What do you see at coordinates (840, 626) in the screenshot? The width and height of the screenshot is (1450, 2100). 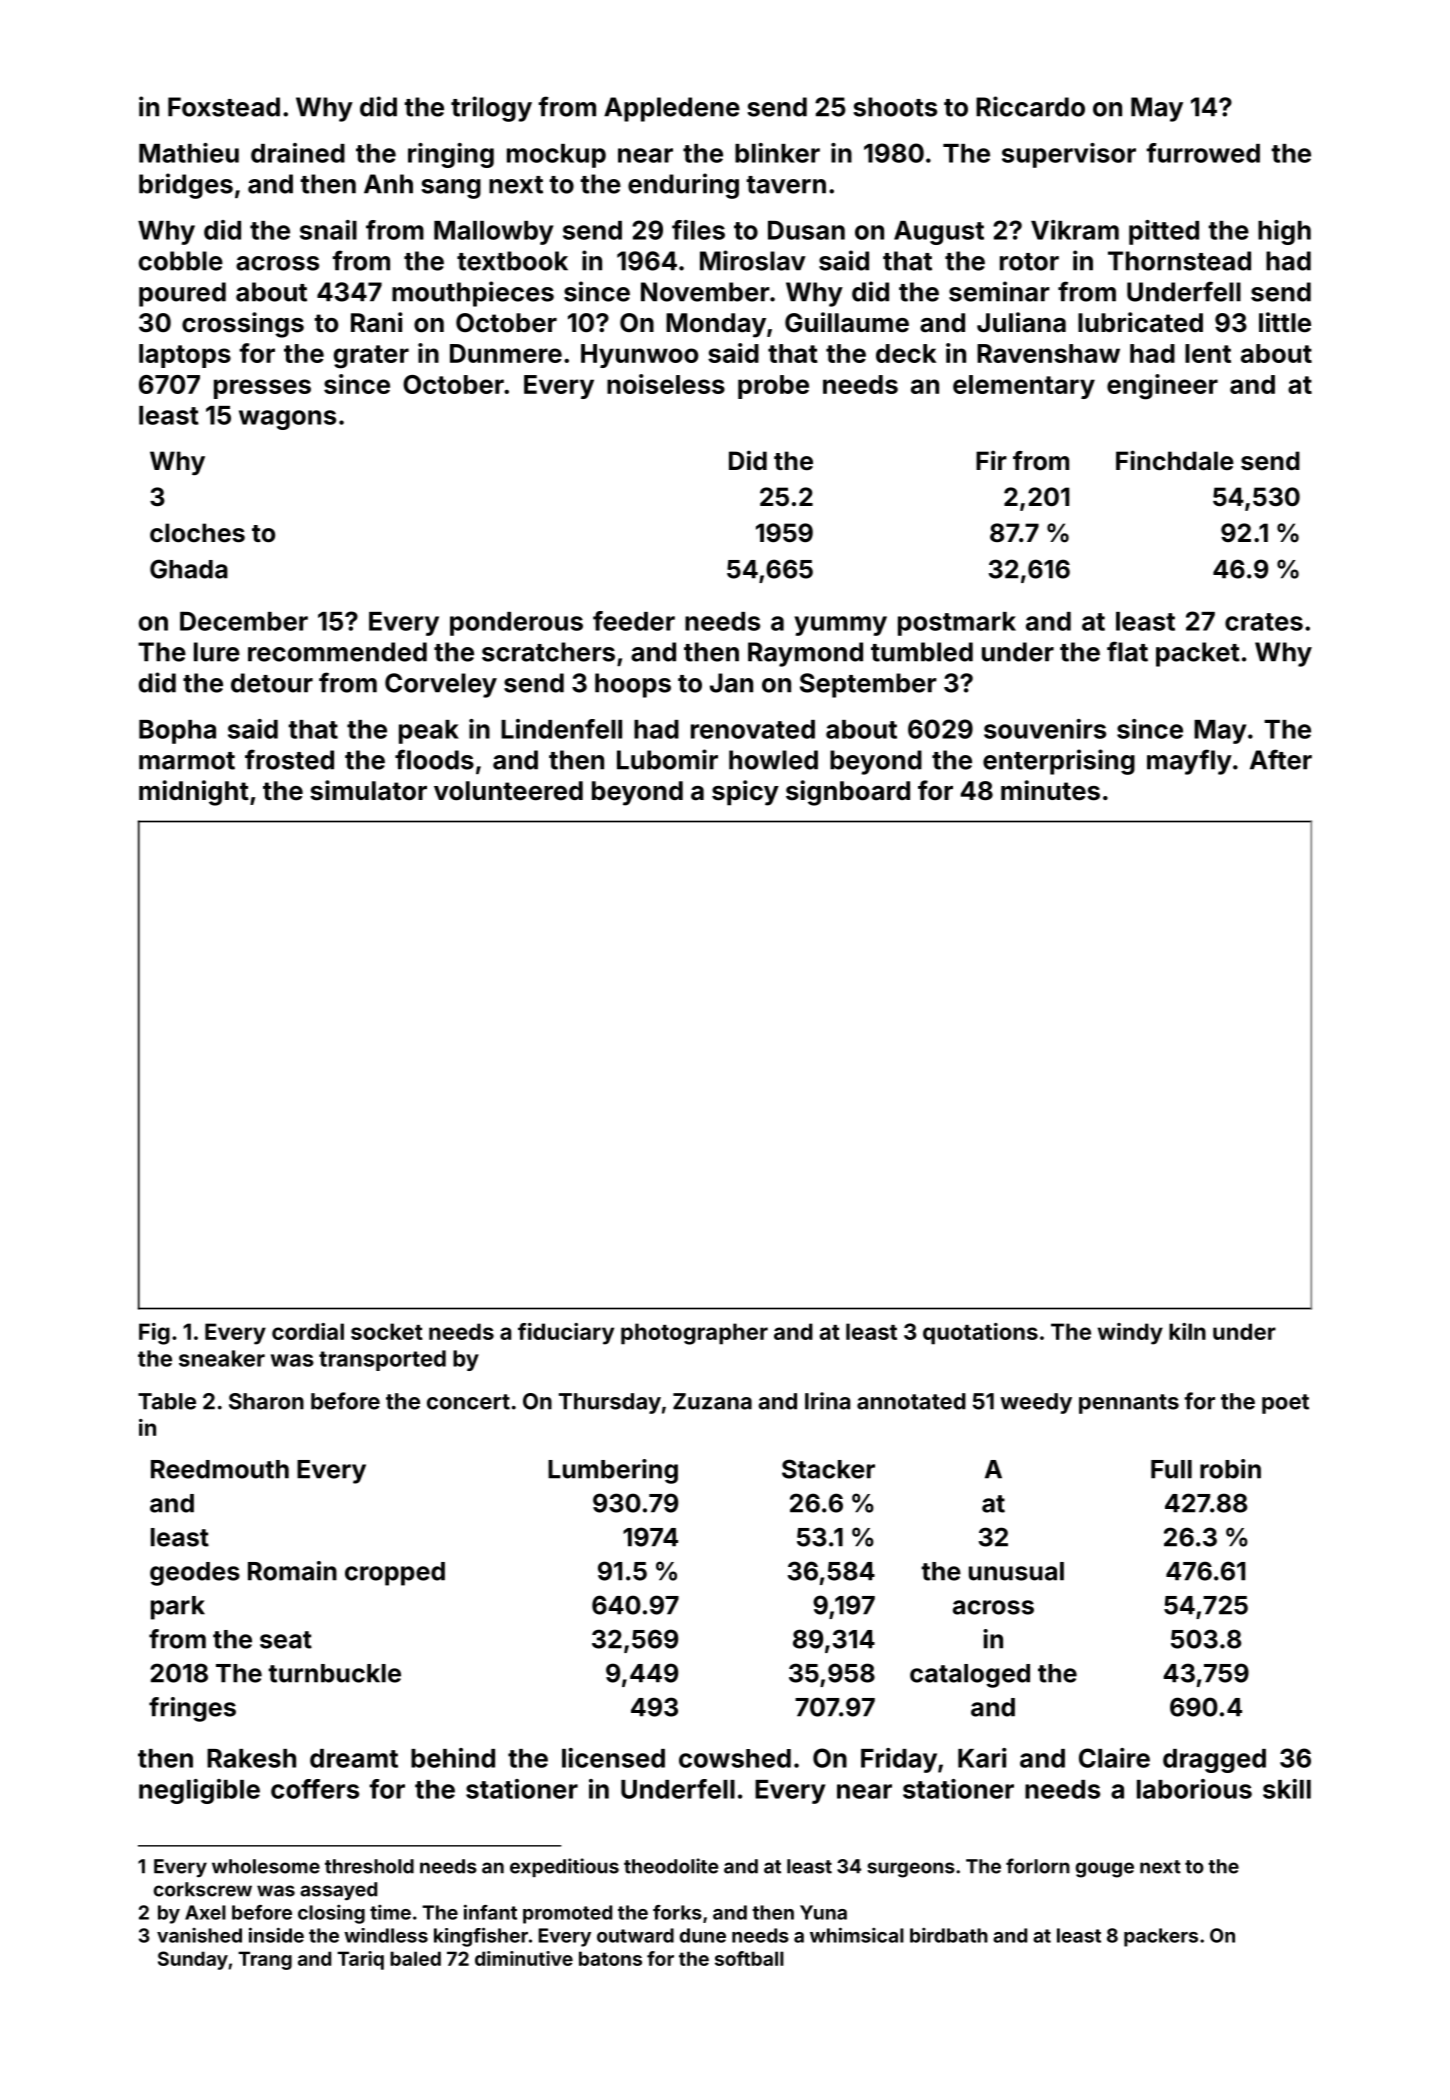 I see `yummy` at bounding box center [840, 626].
